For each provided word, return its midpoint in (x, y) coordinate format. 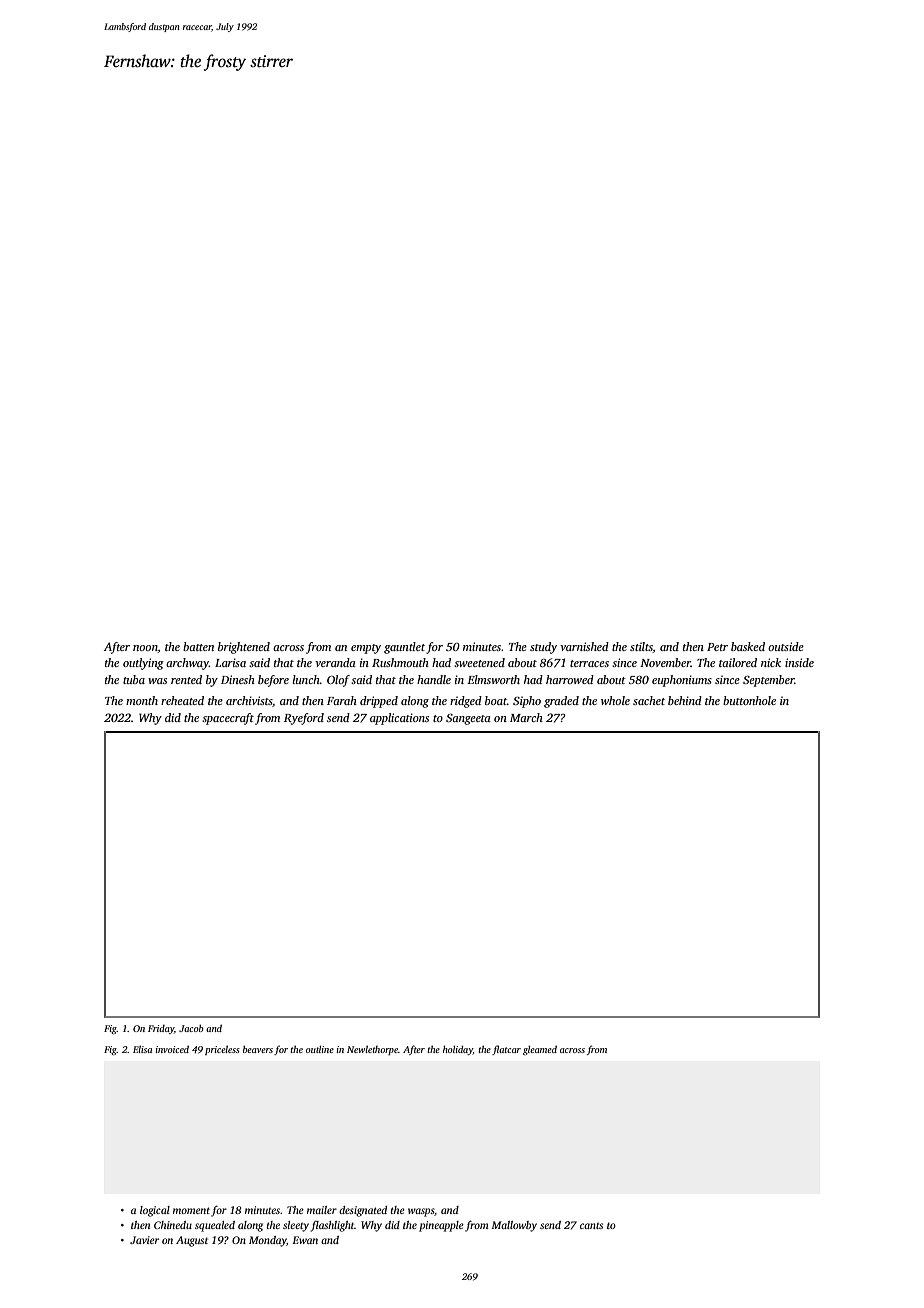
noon (145, 649)
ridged (466, 702)
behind (685, 700)
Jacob (191, 1028)
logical (155, 1211)
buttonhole (749, 700)
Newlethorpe (372, 1050)
